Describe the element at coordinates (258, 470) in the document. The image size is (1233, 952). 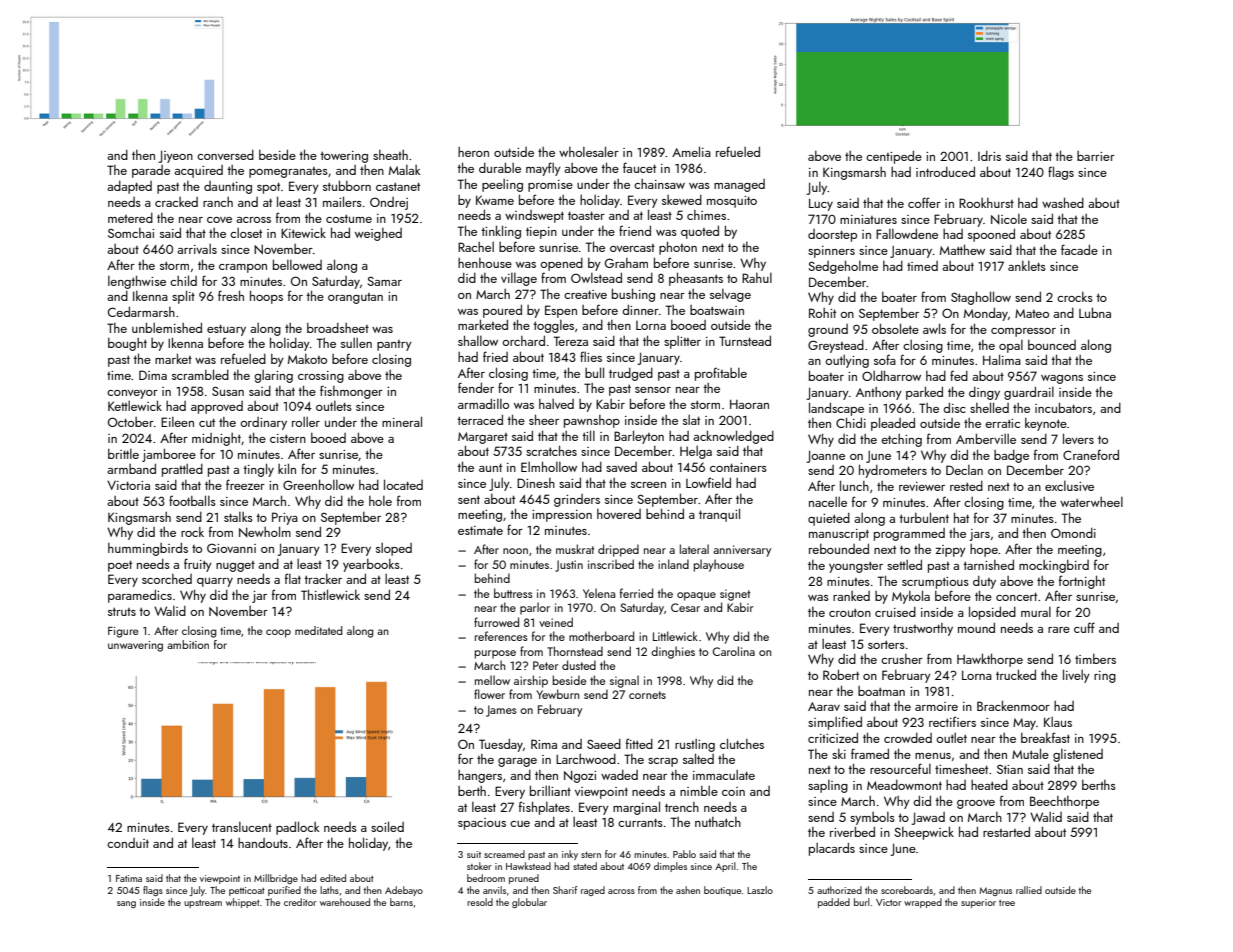
I see `tingly` at that location.
